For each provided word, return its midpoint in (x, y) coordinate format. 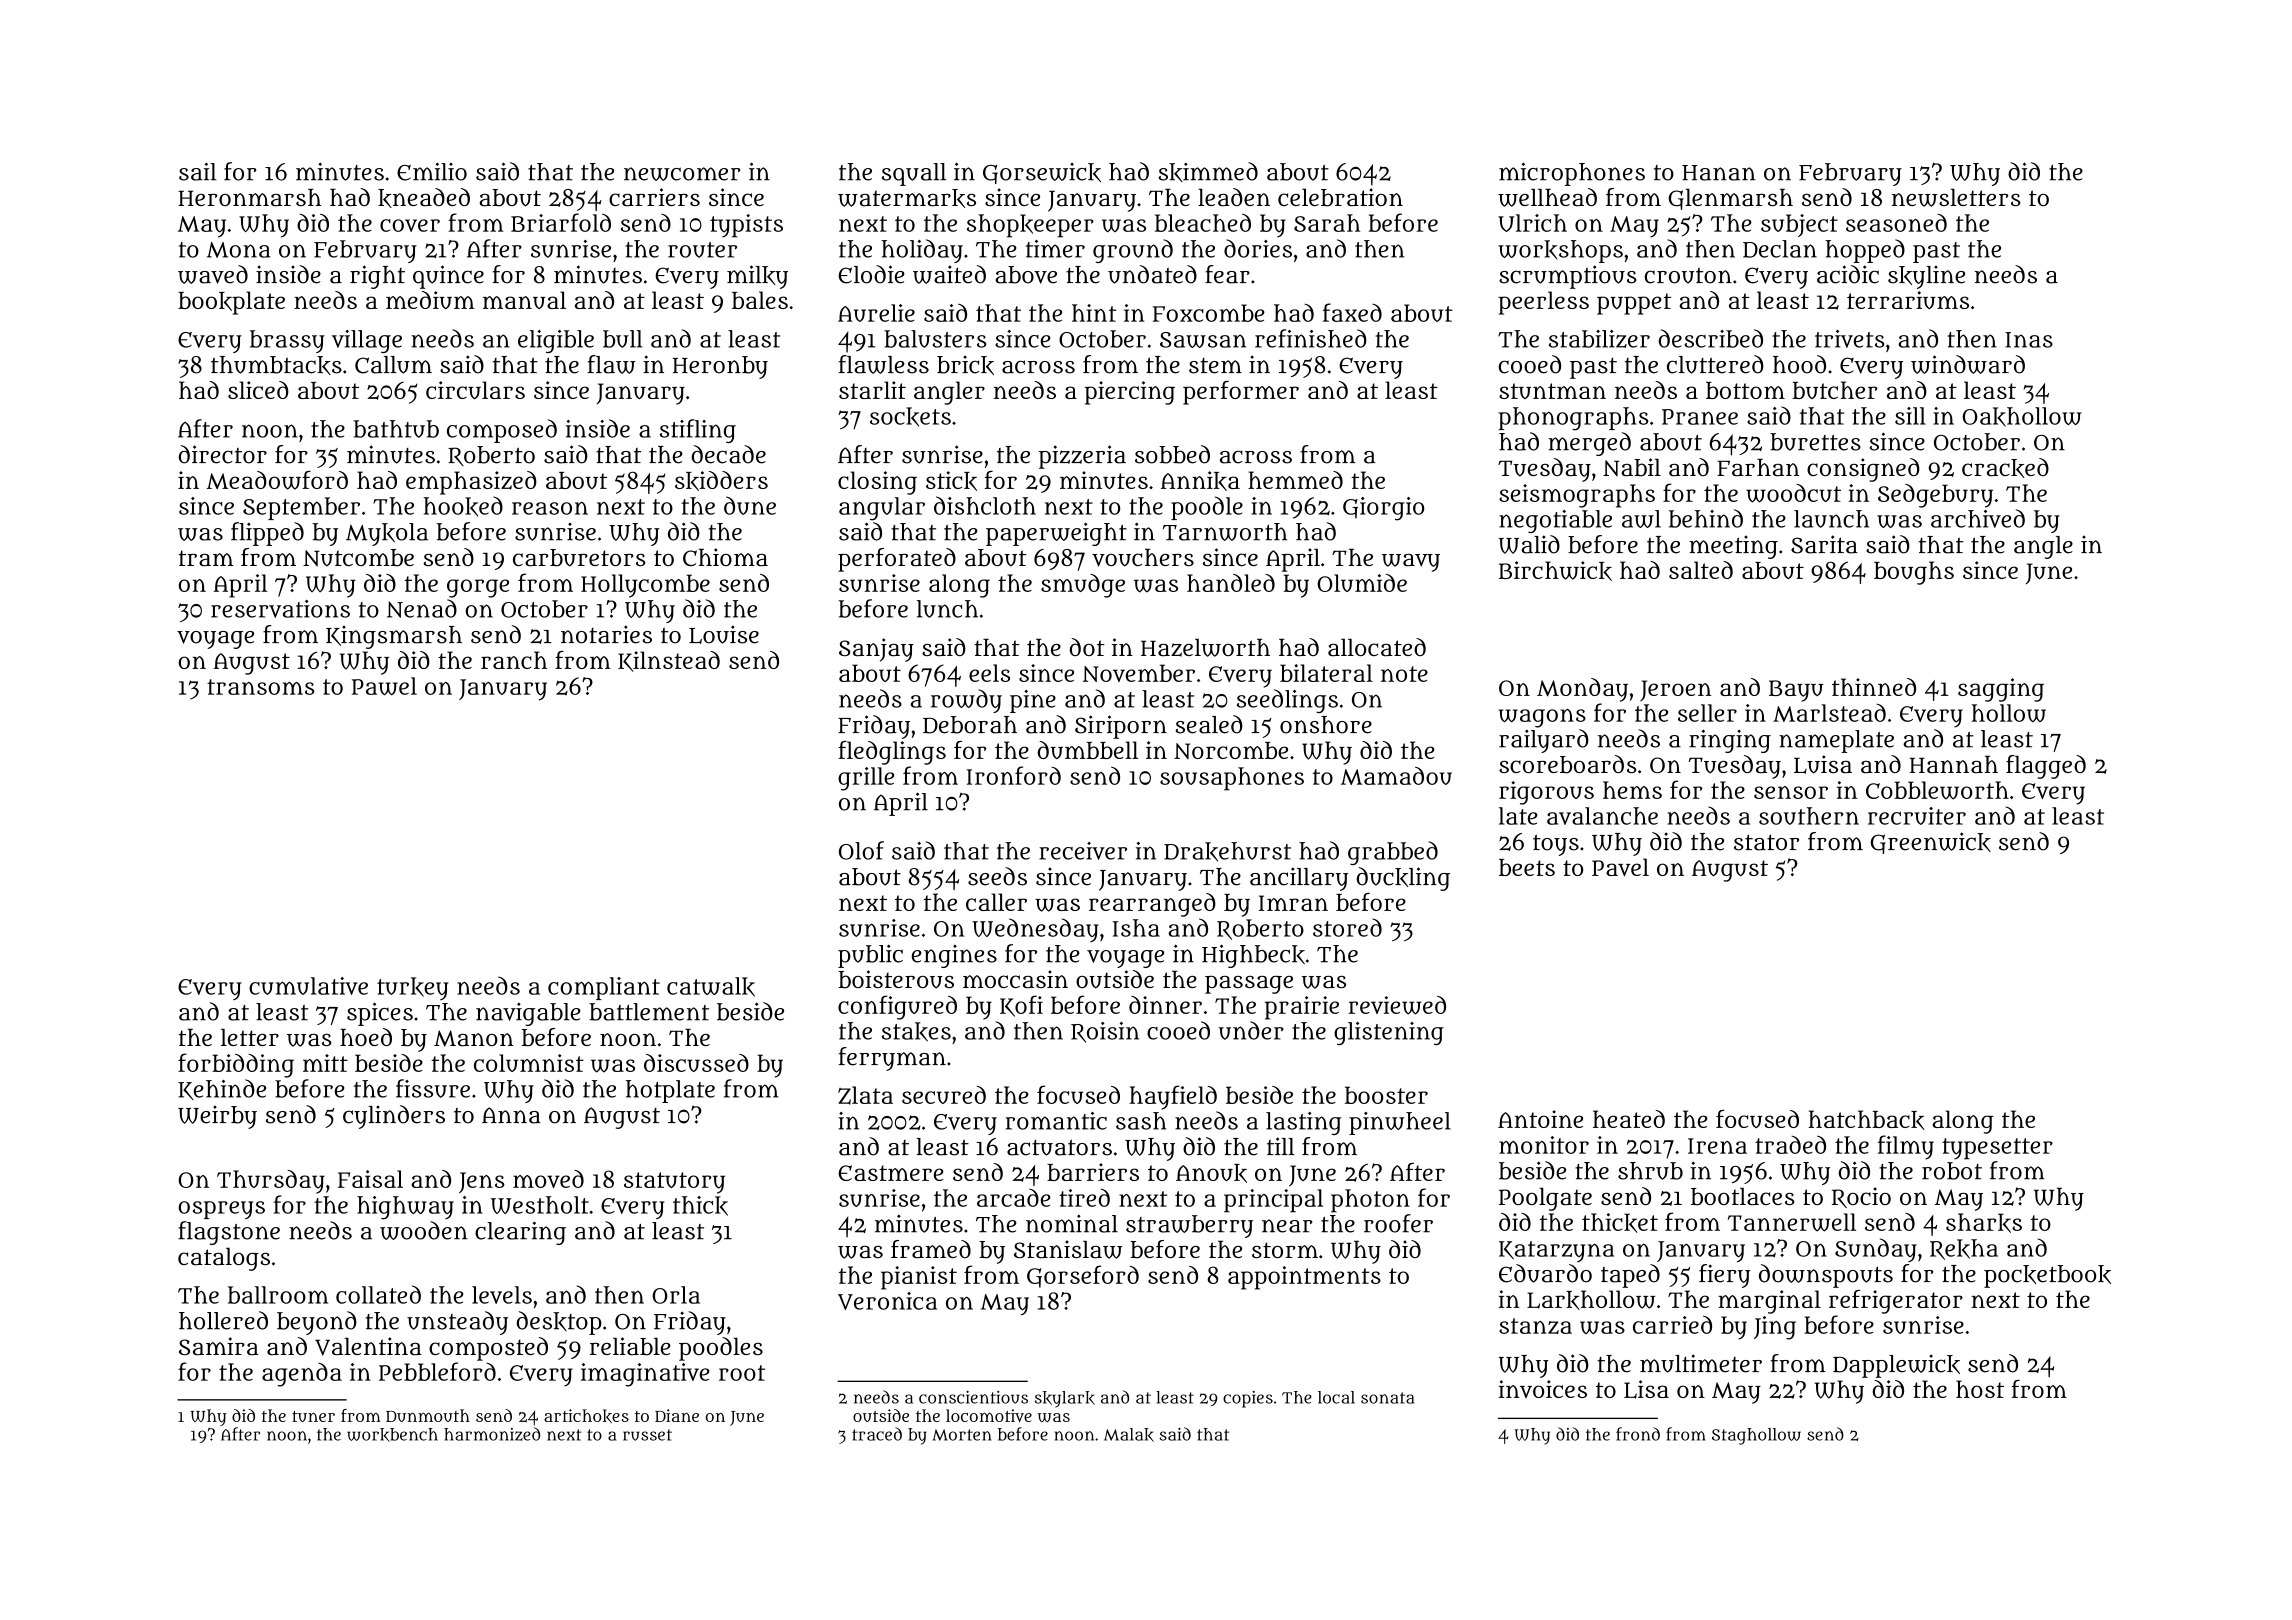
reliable (630, 1346)
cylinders (394, 1117)
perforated (897, 560)
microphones (1572, 174)
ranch (514, 660)
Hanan (1719, 173)
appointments (1304, 1278)
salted (1701, 570)
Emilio (432, 171)
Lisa (1646, 1389)
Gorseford (1083, 1276)
